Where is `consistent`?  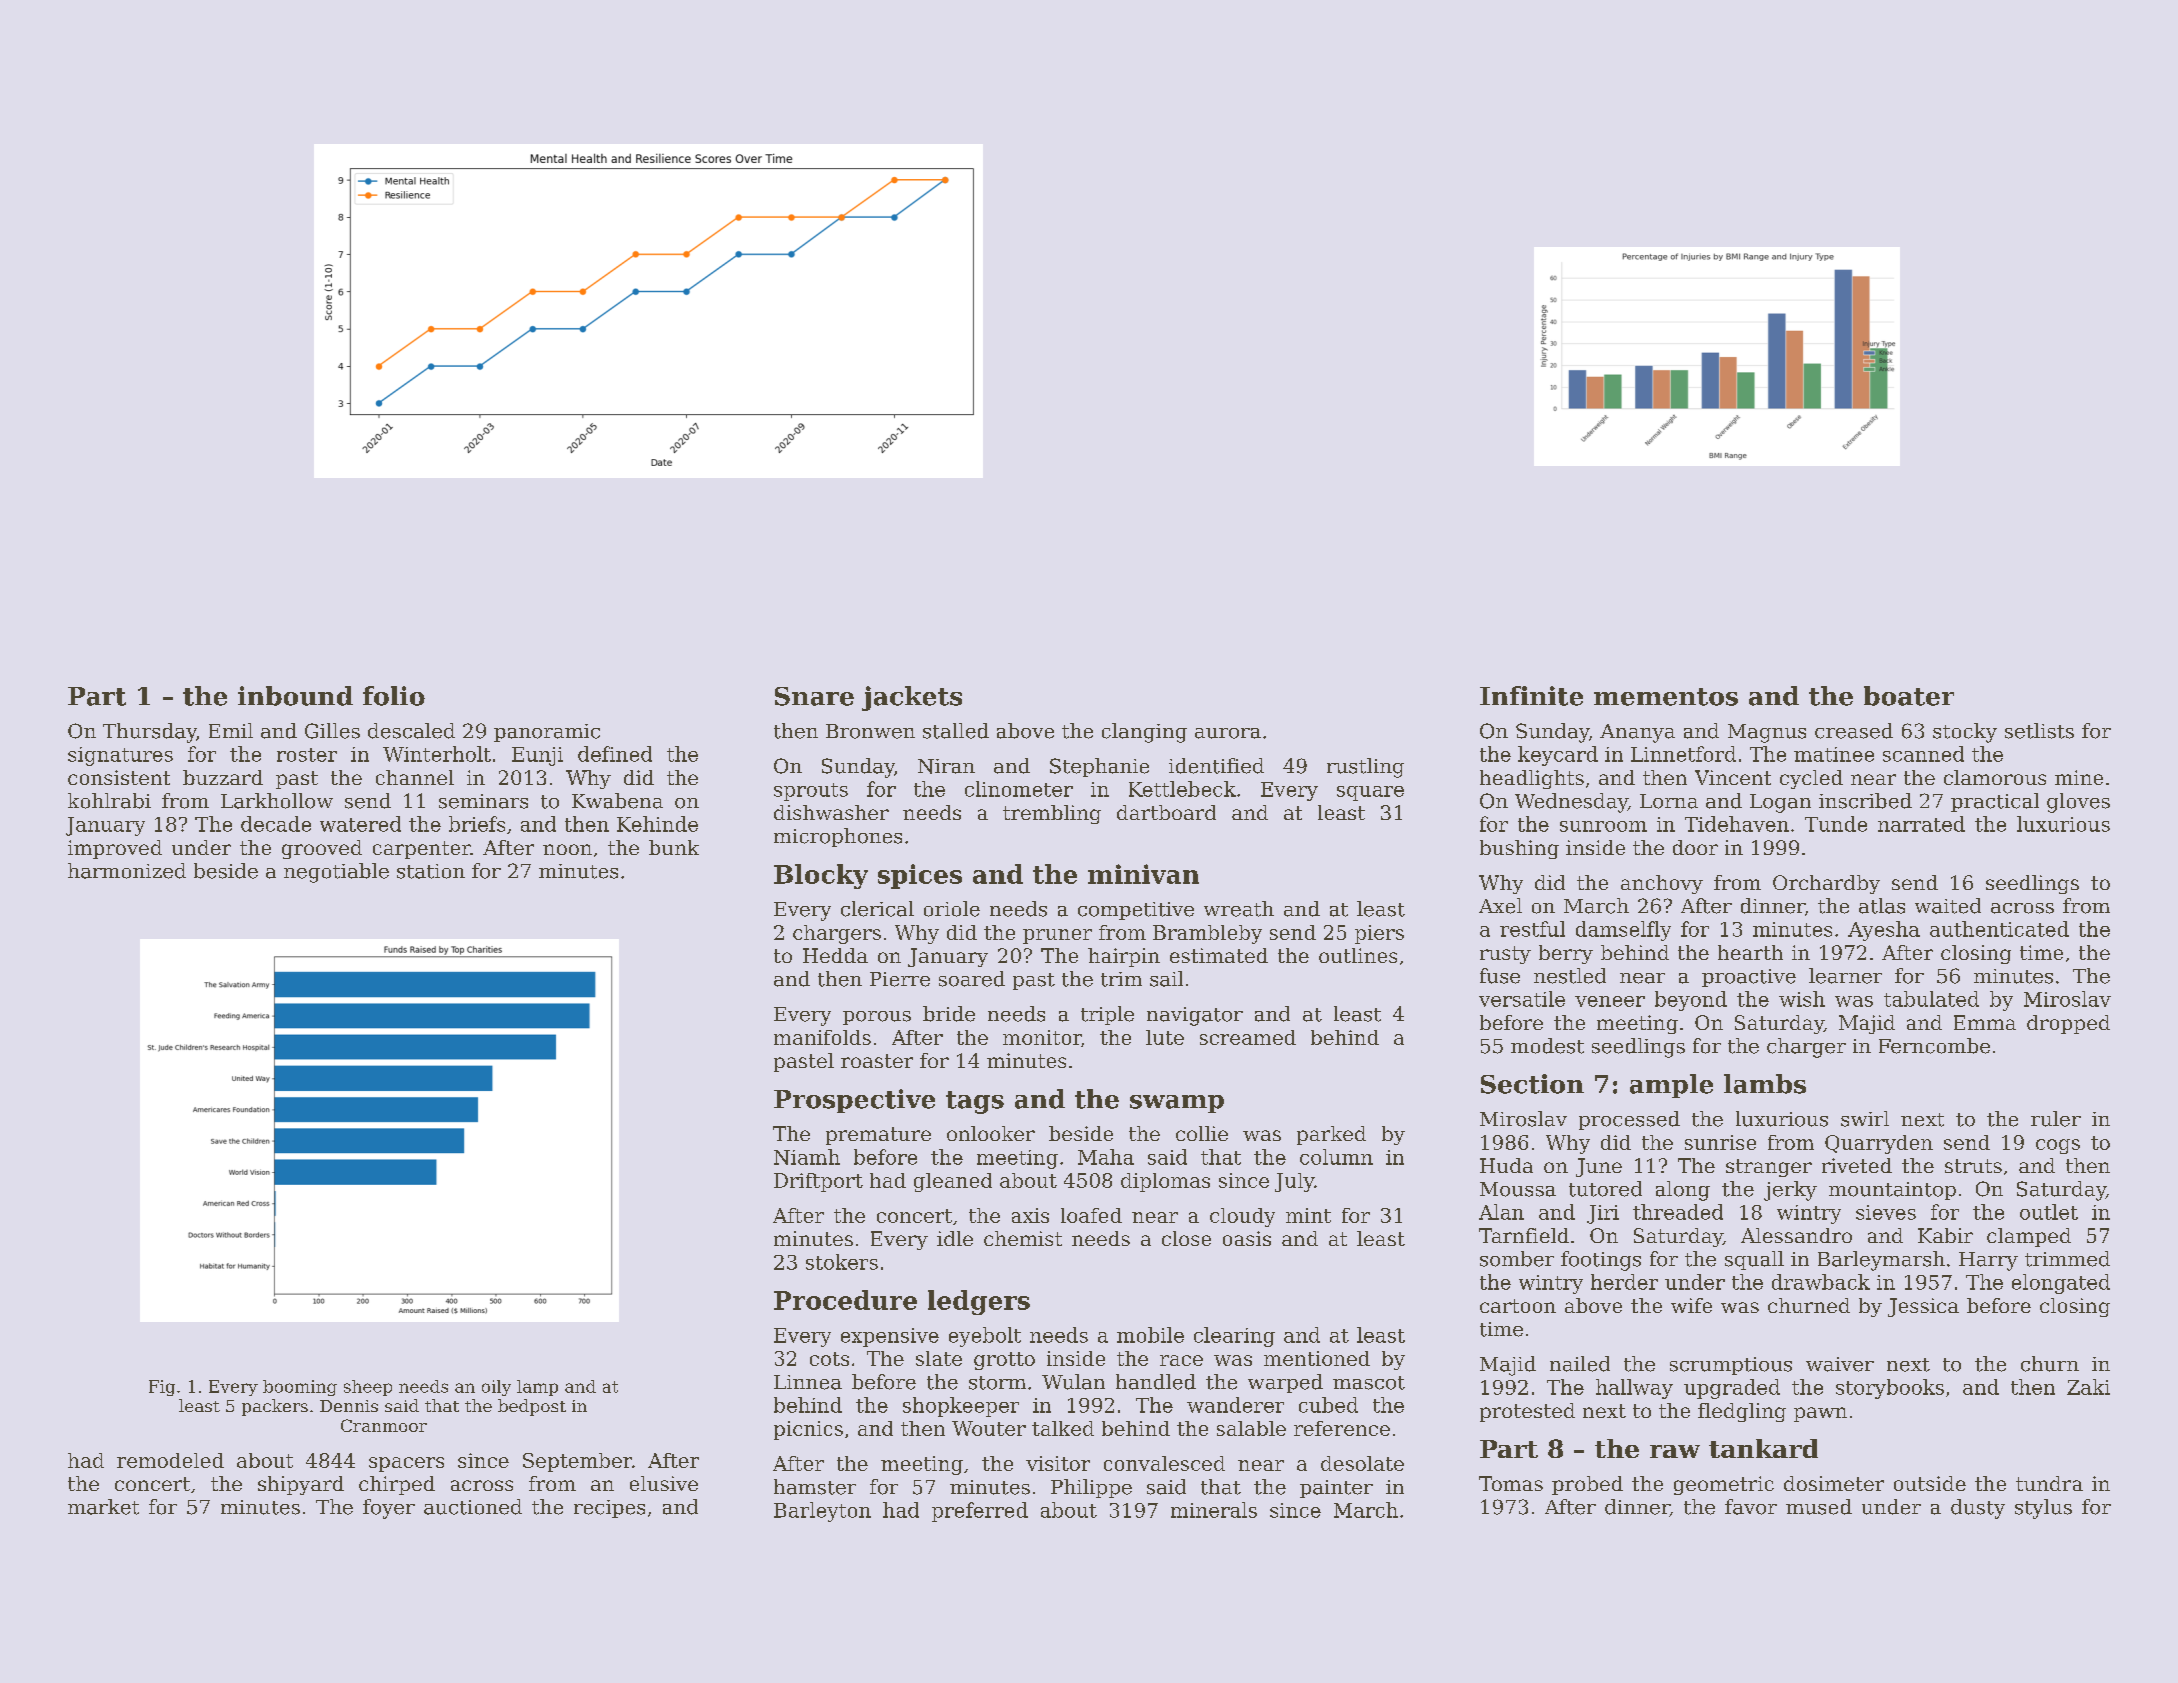
consistent is located at coordinates (119, 777).
